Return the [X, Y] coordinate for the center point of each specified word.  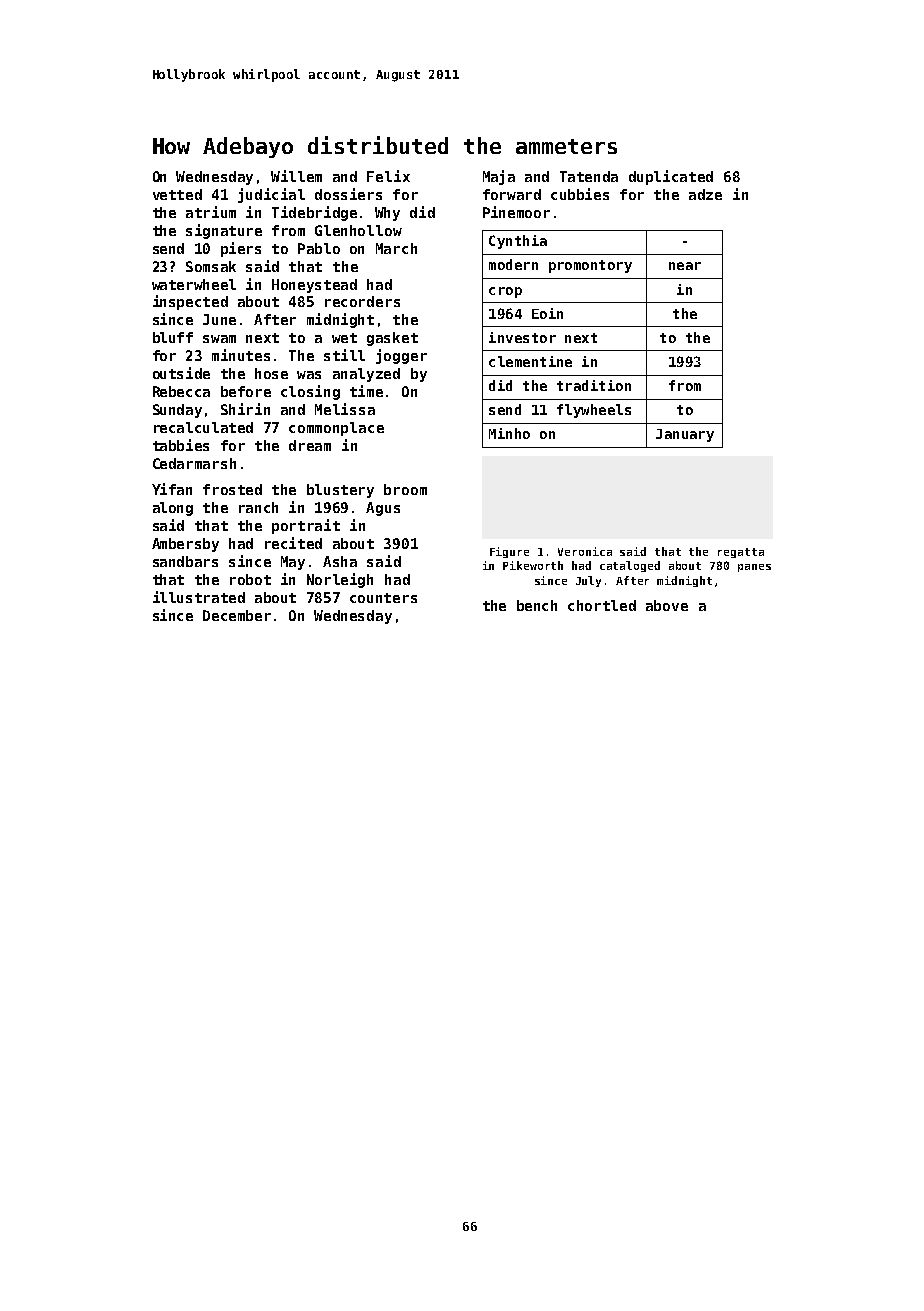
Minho [509, 433]
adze [705, 194]
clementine [530, 361]
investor [522, 337]
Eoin [547, 313]
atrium [211, 212]
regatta [741, 553]
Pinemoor [516, 212]
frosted [232, 489]
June [219, 319]
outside [181, 373]
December [237, 615]
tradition [594, 385]
